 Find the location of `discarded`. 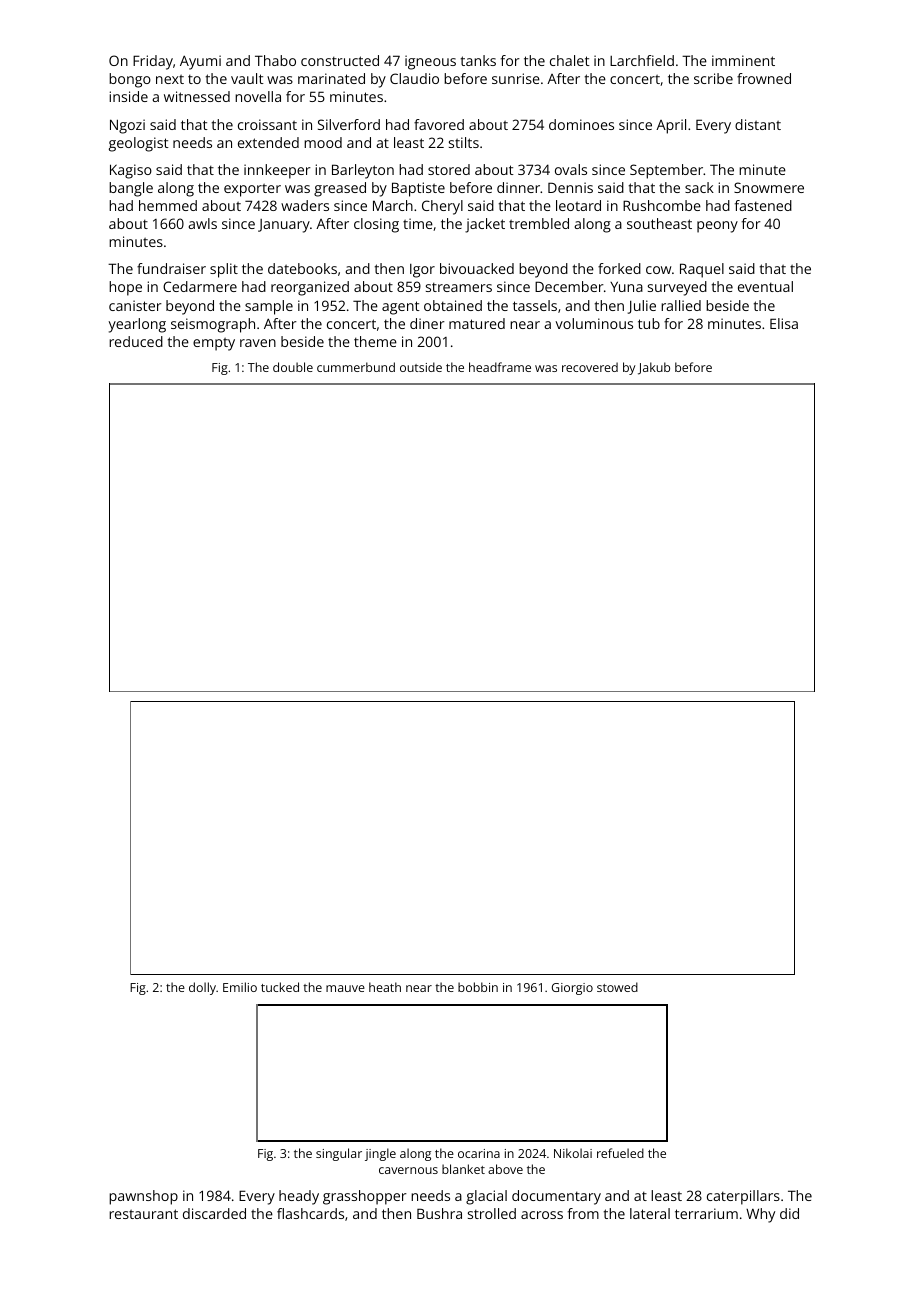

discarded is located at coordinates (214, 1213).
